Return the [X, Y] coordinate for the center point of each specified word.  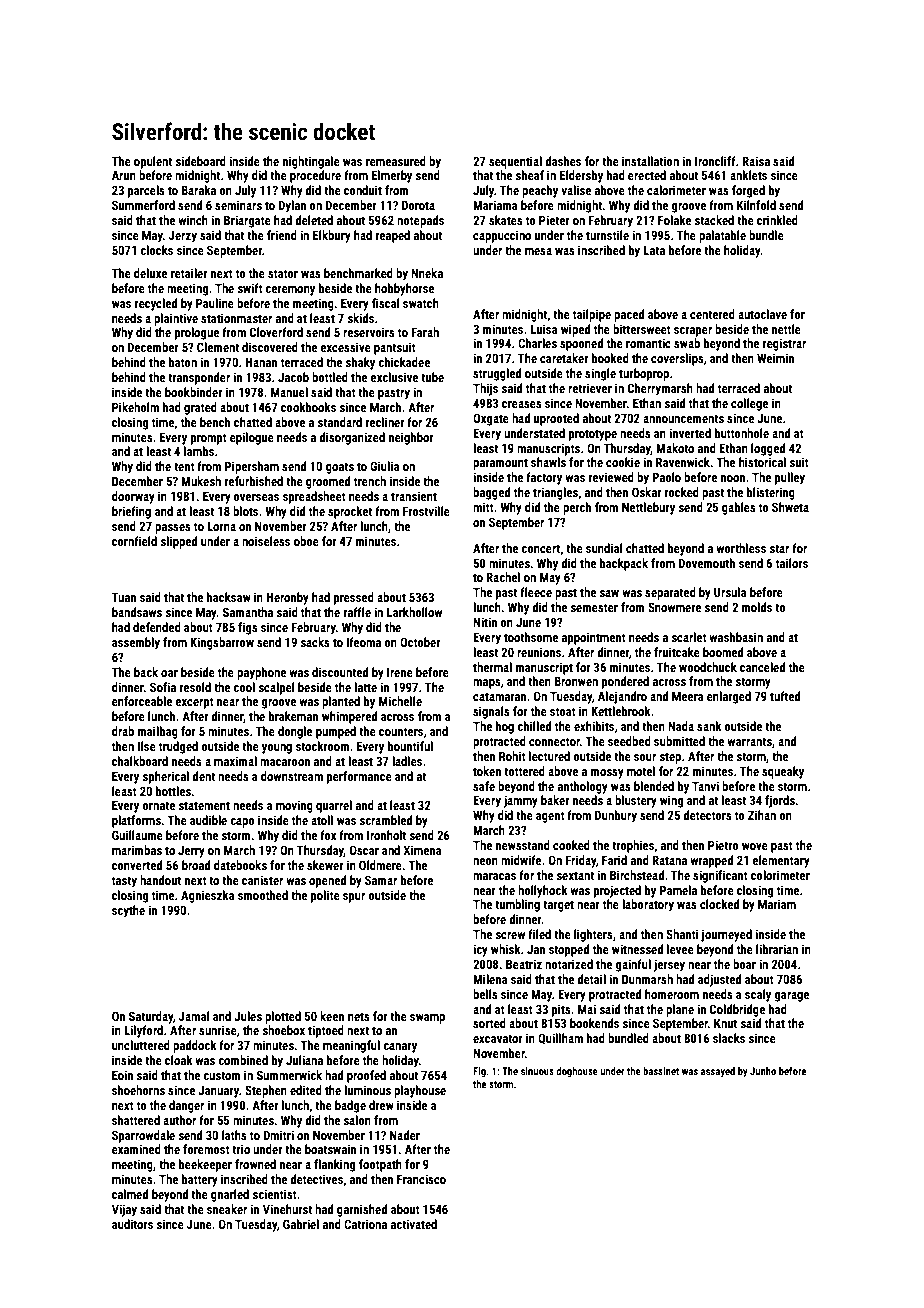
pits [561, 1010]
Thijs [485, 389]
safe [484, 786]
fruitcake [677, 652]
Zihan [762, 815]
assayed [718, 1072]
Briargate [247, 221]
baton [183, 362]
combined [243, 1060]
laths [234, 1135]
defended [157, 627]
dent [203, 776]
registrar [784, 344]
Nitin [485, 622]
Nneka [427, 273]
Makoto [675, 448]
